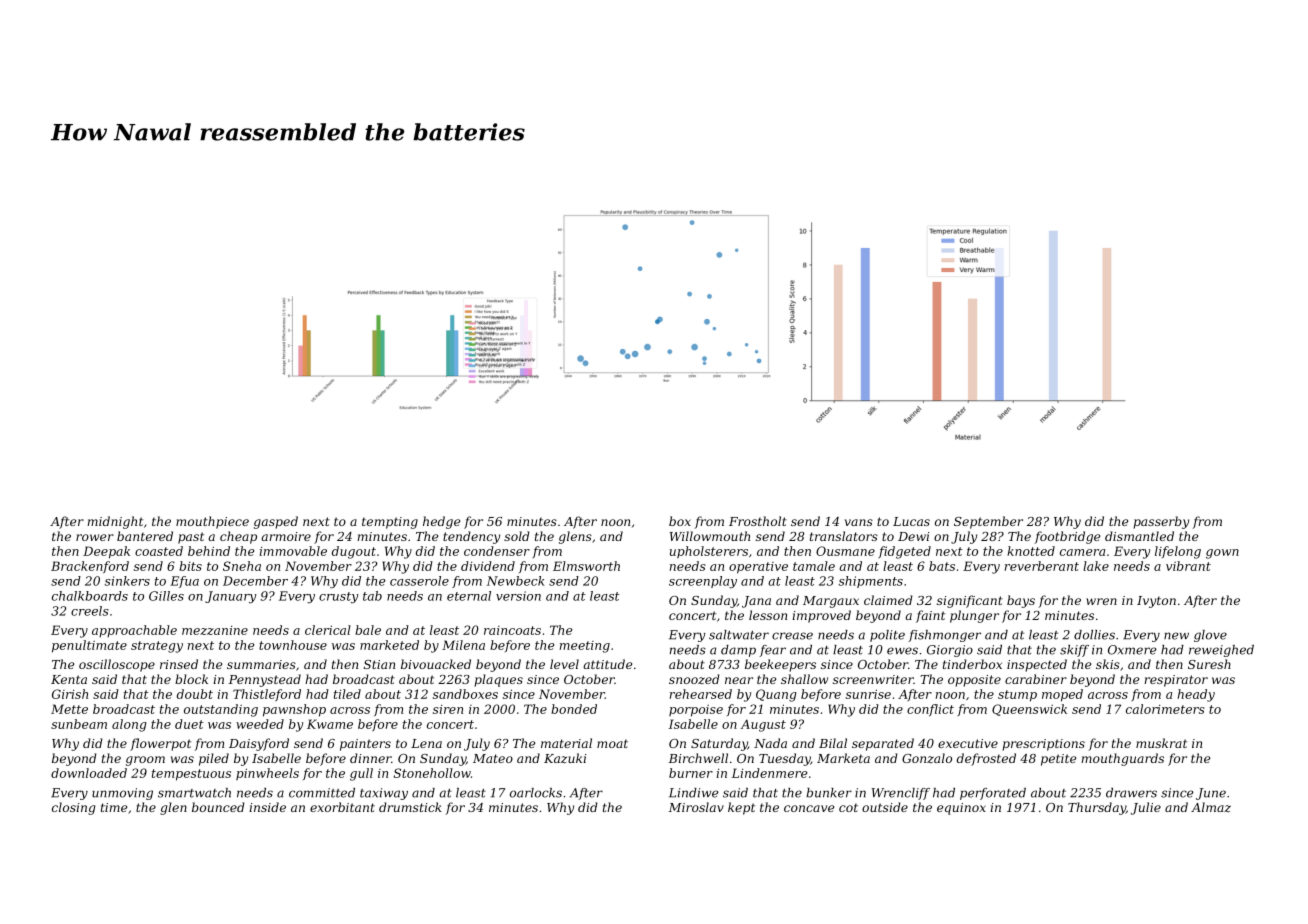 The image size is (1308, 924). I want to click on Frostholt, so click(758, 521).
